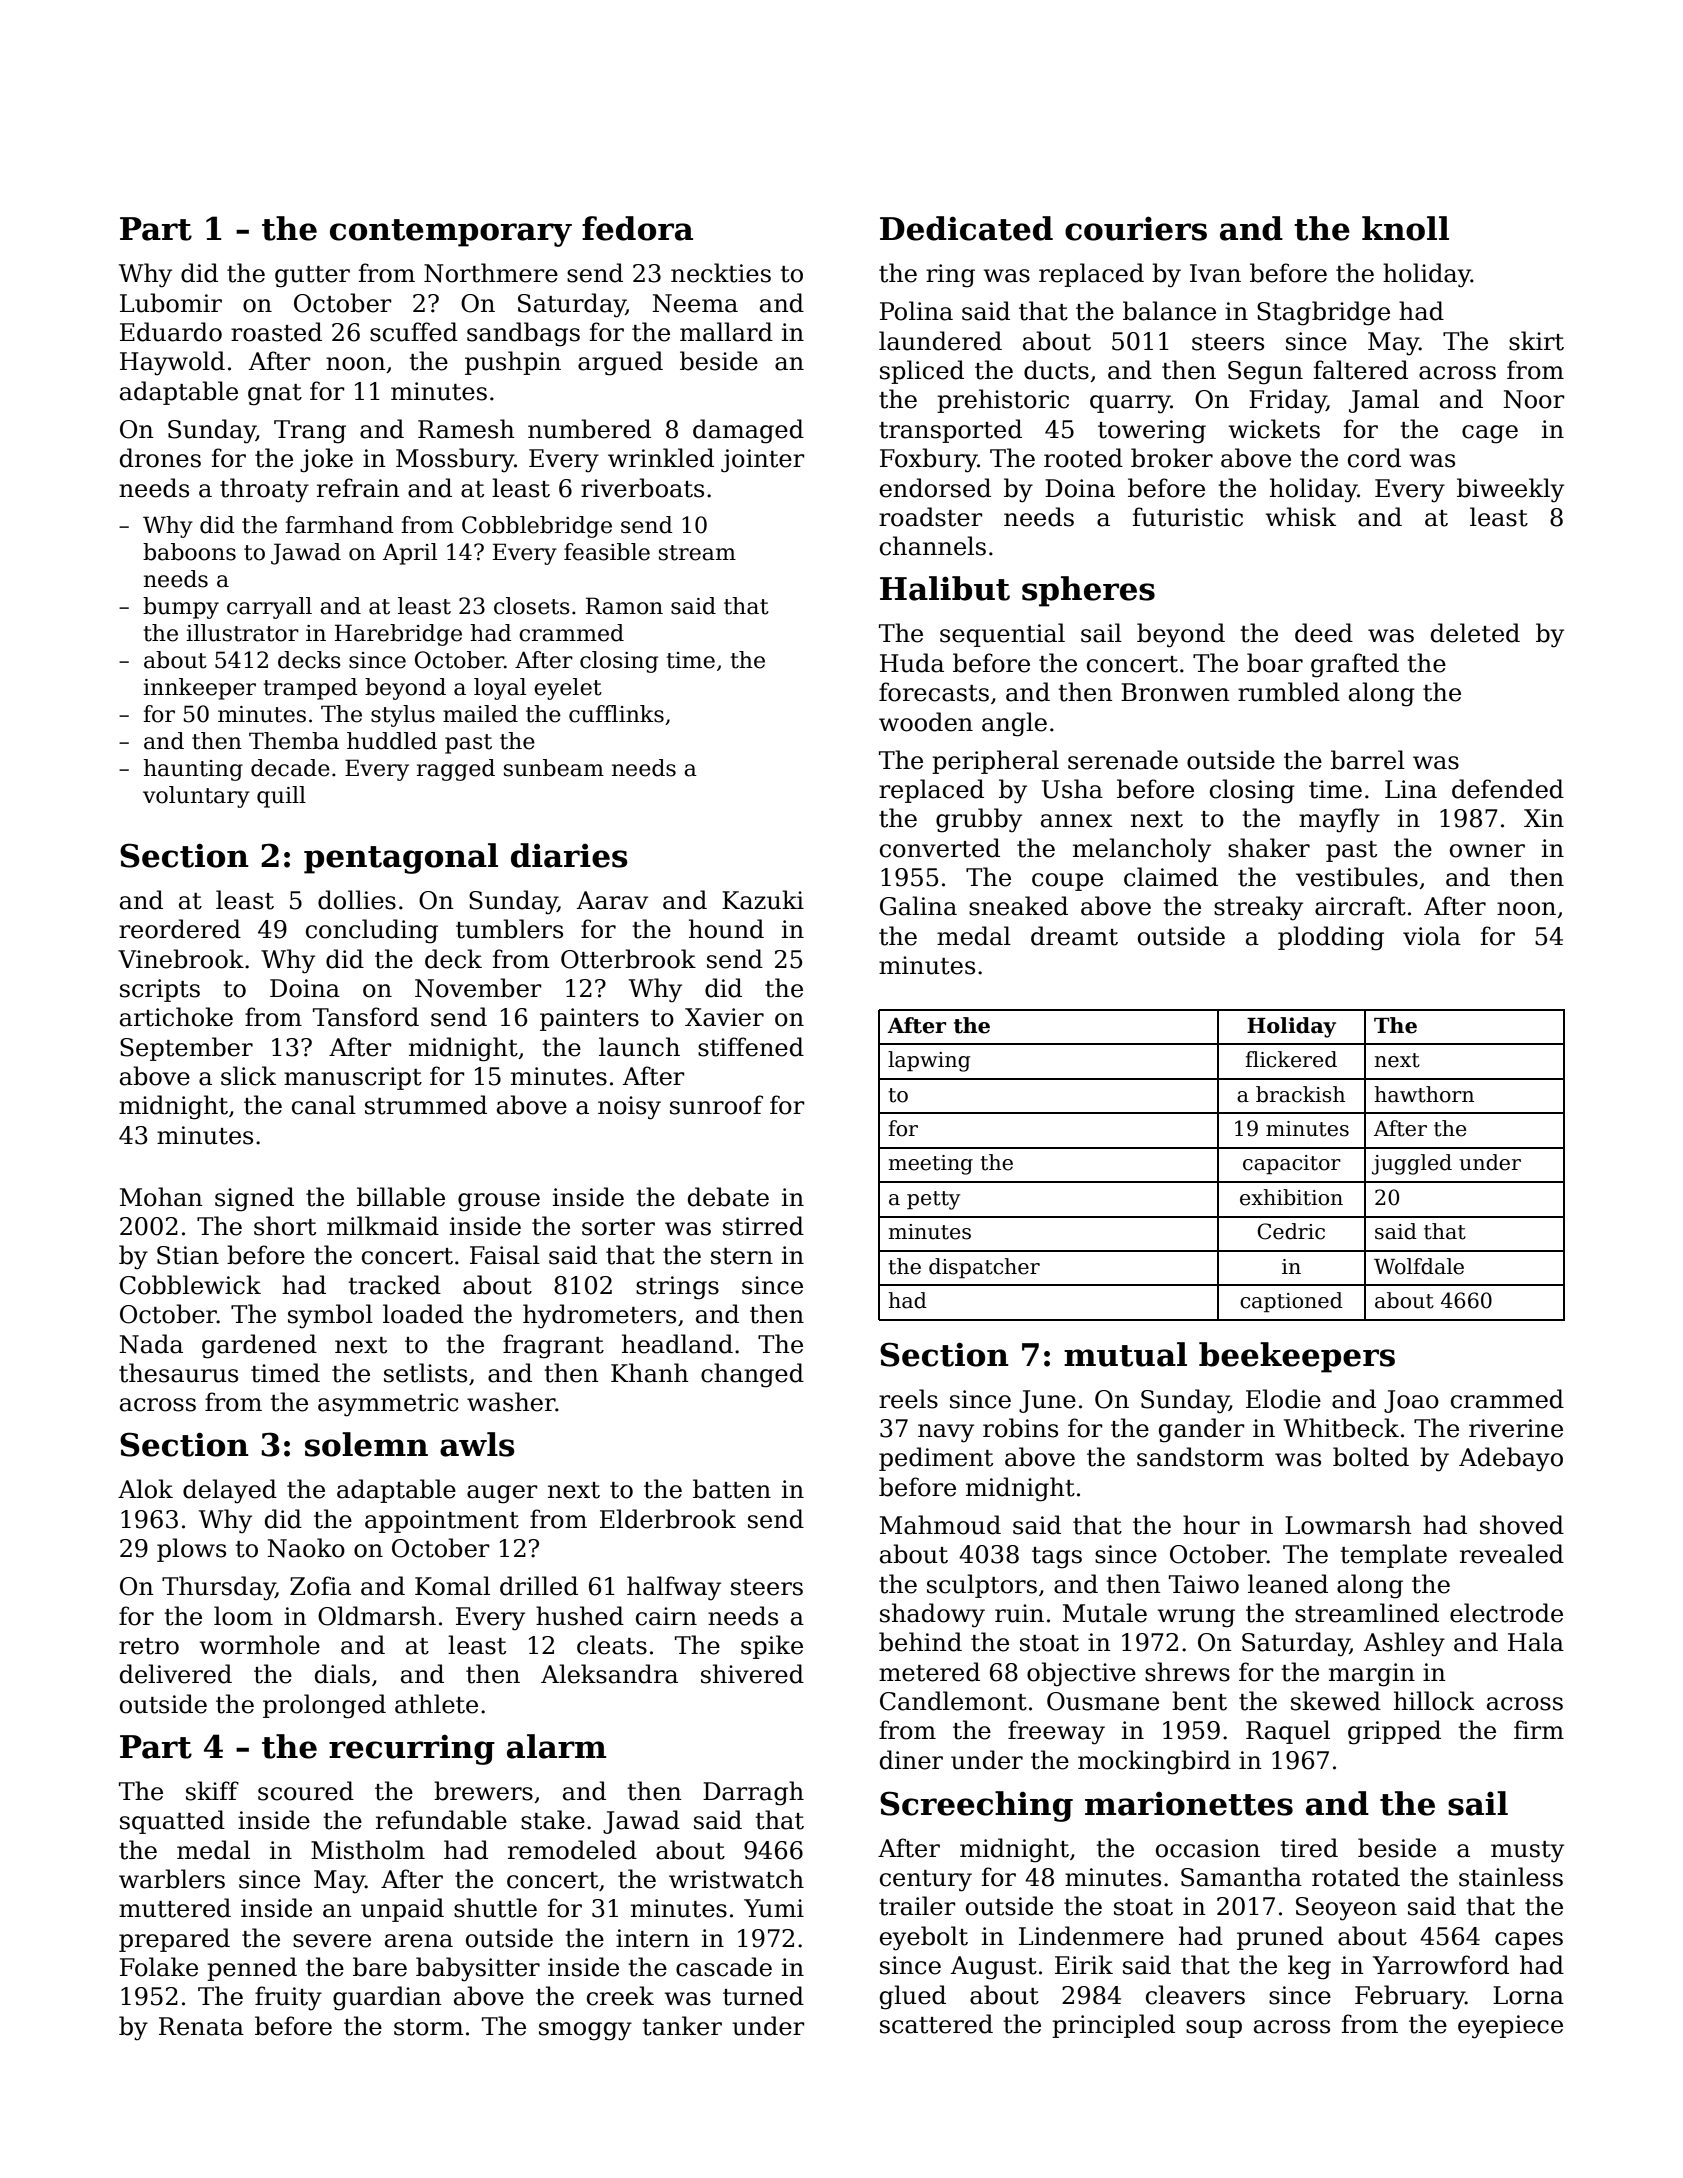  Describe the element at coordinates (441, 1820) in the screenshot. I see `refundable` at that location.
